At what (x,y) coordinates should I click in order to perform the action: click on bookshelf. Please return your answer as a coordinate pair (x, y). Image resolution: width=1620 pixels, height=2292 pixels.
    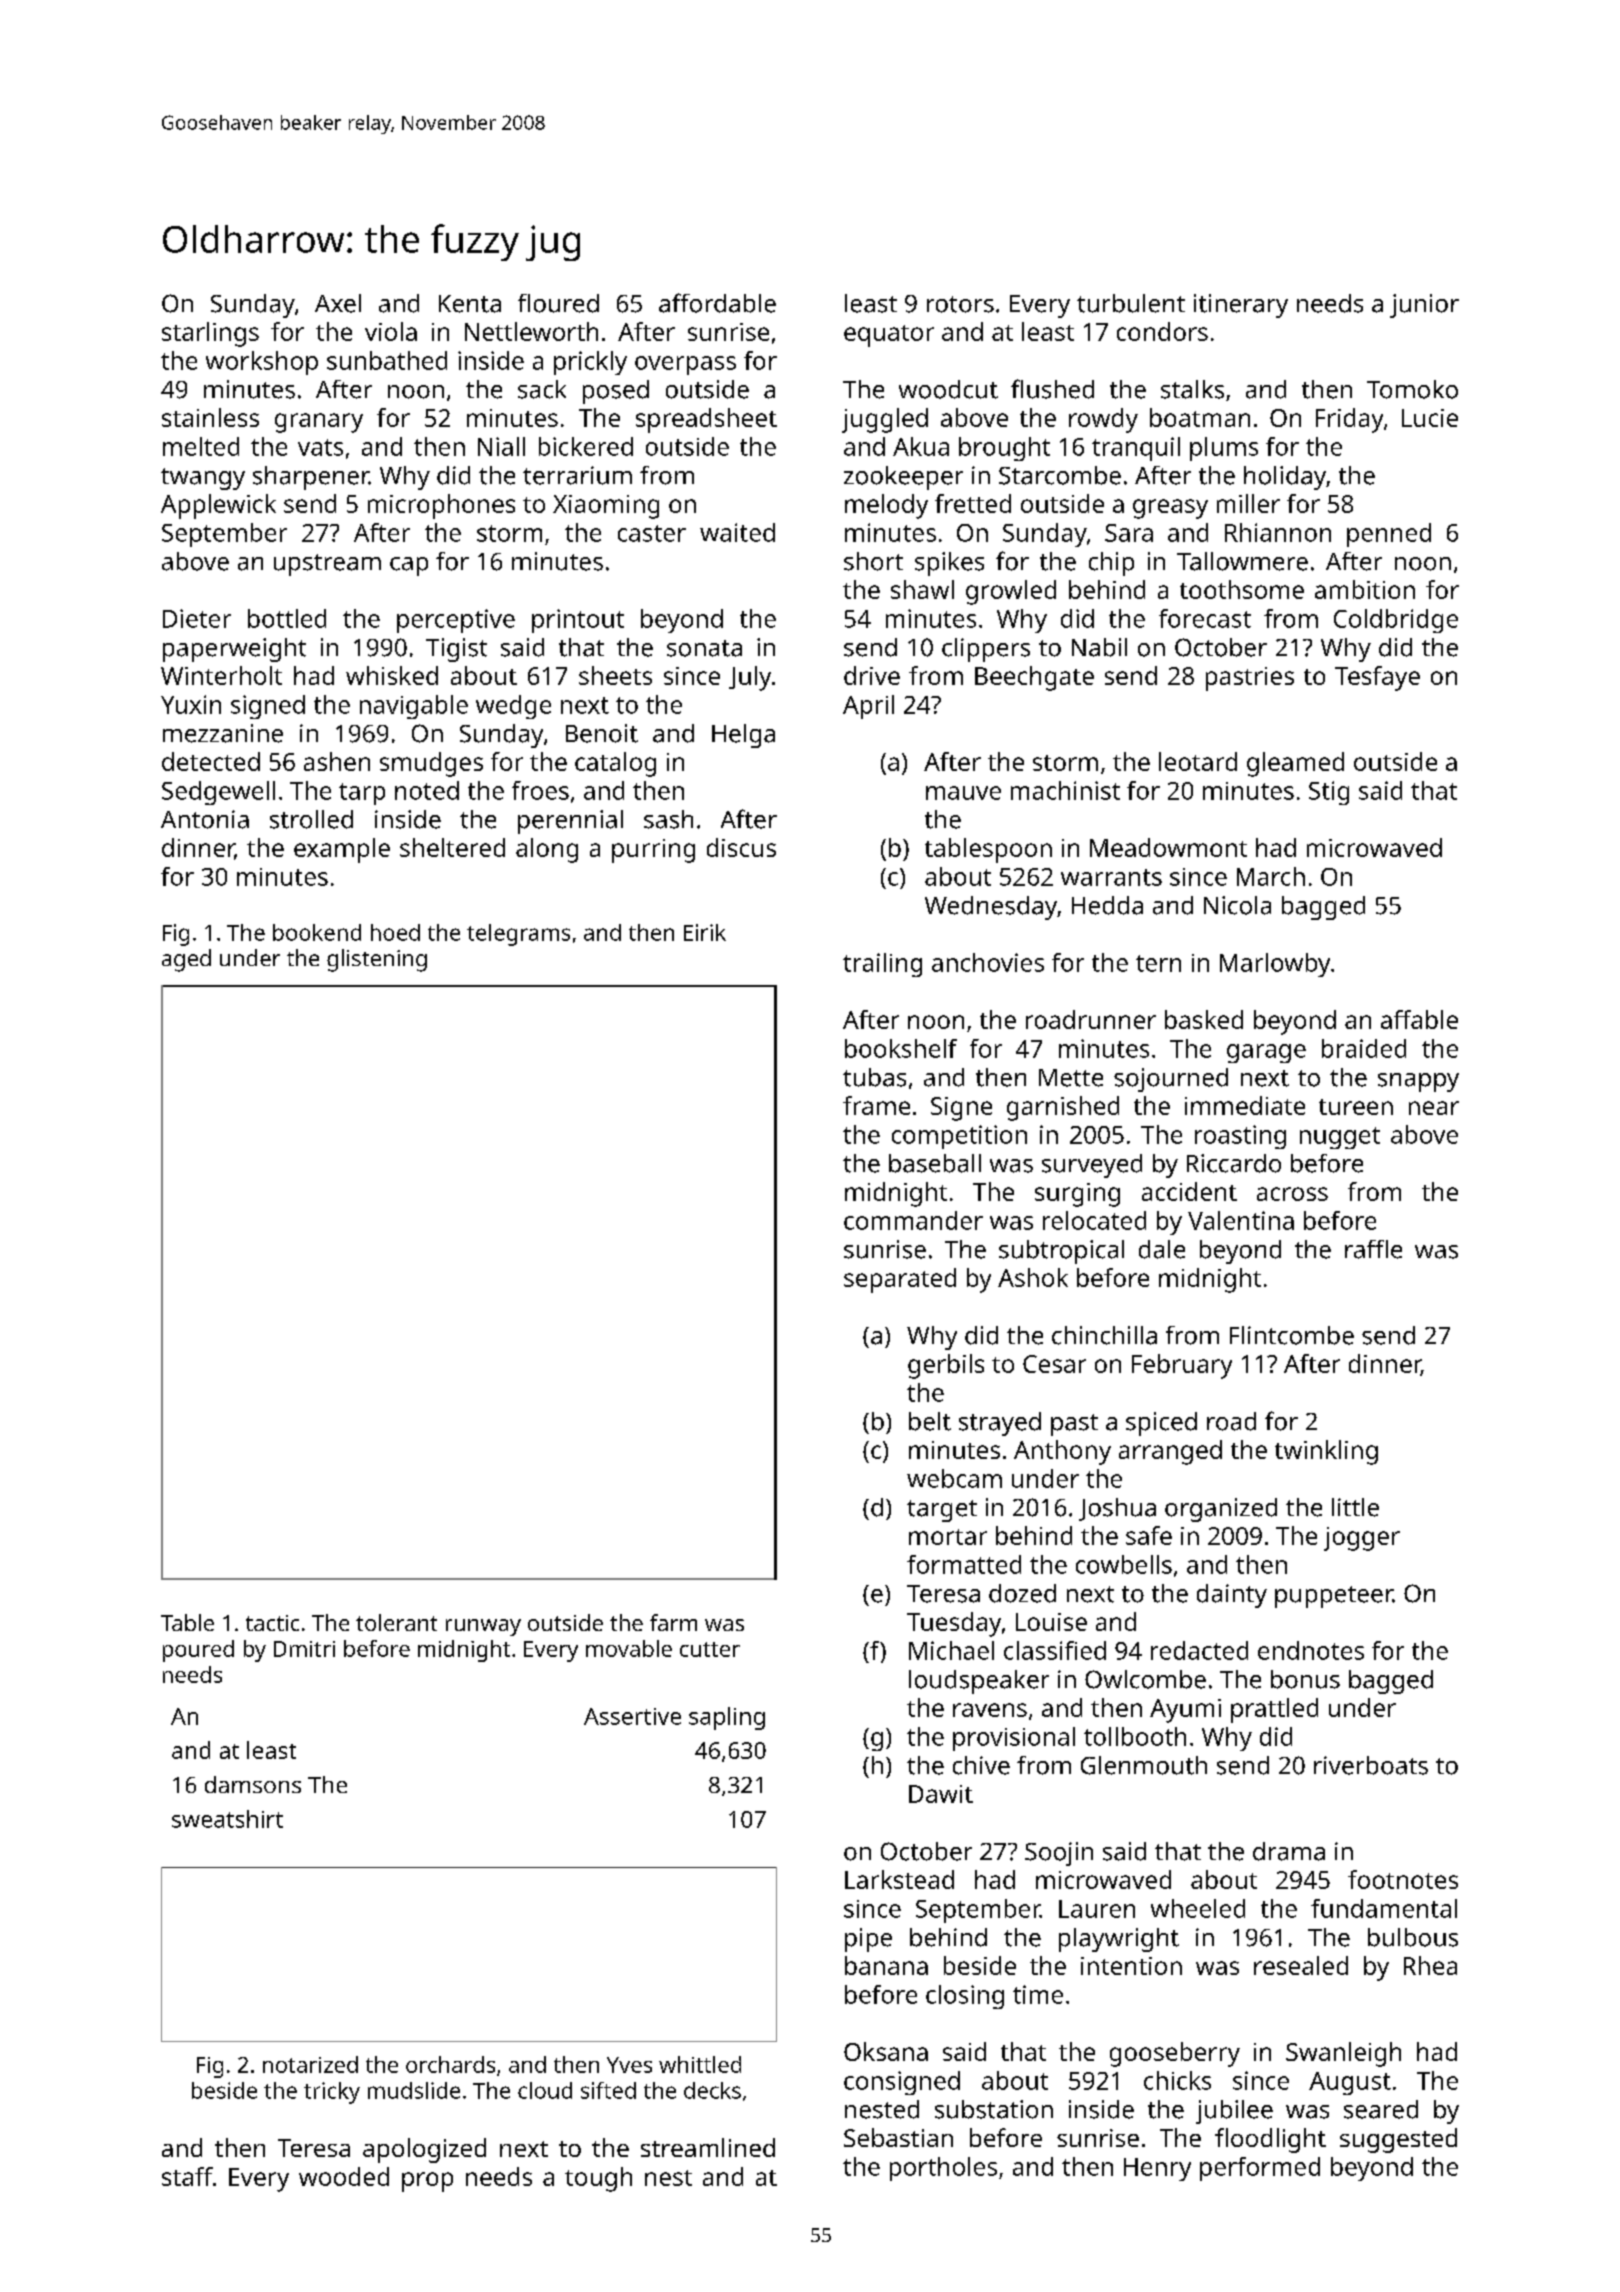
    Looking at the image, I should click on (901, 1048).
